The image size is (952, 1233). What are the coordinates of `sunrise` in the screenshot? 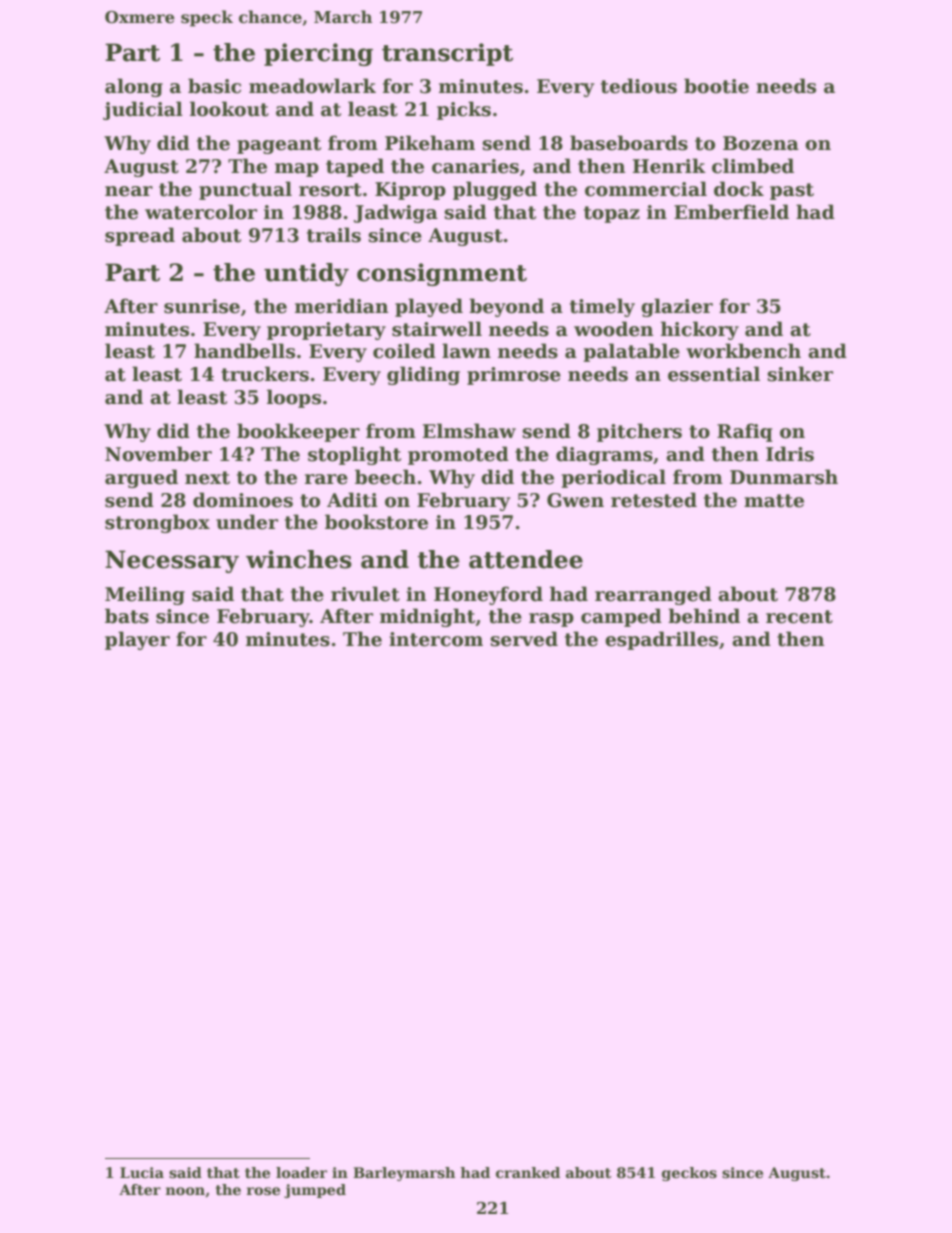 It's located at (202, 306).
